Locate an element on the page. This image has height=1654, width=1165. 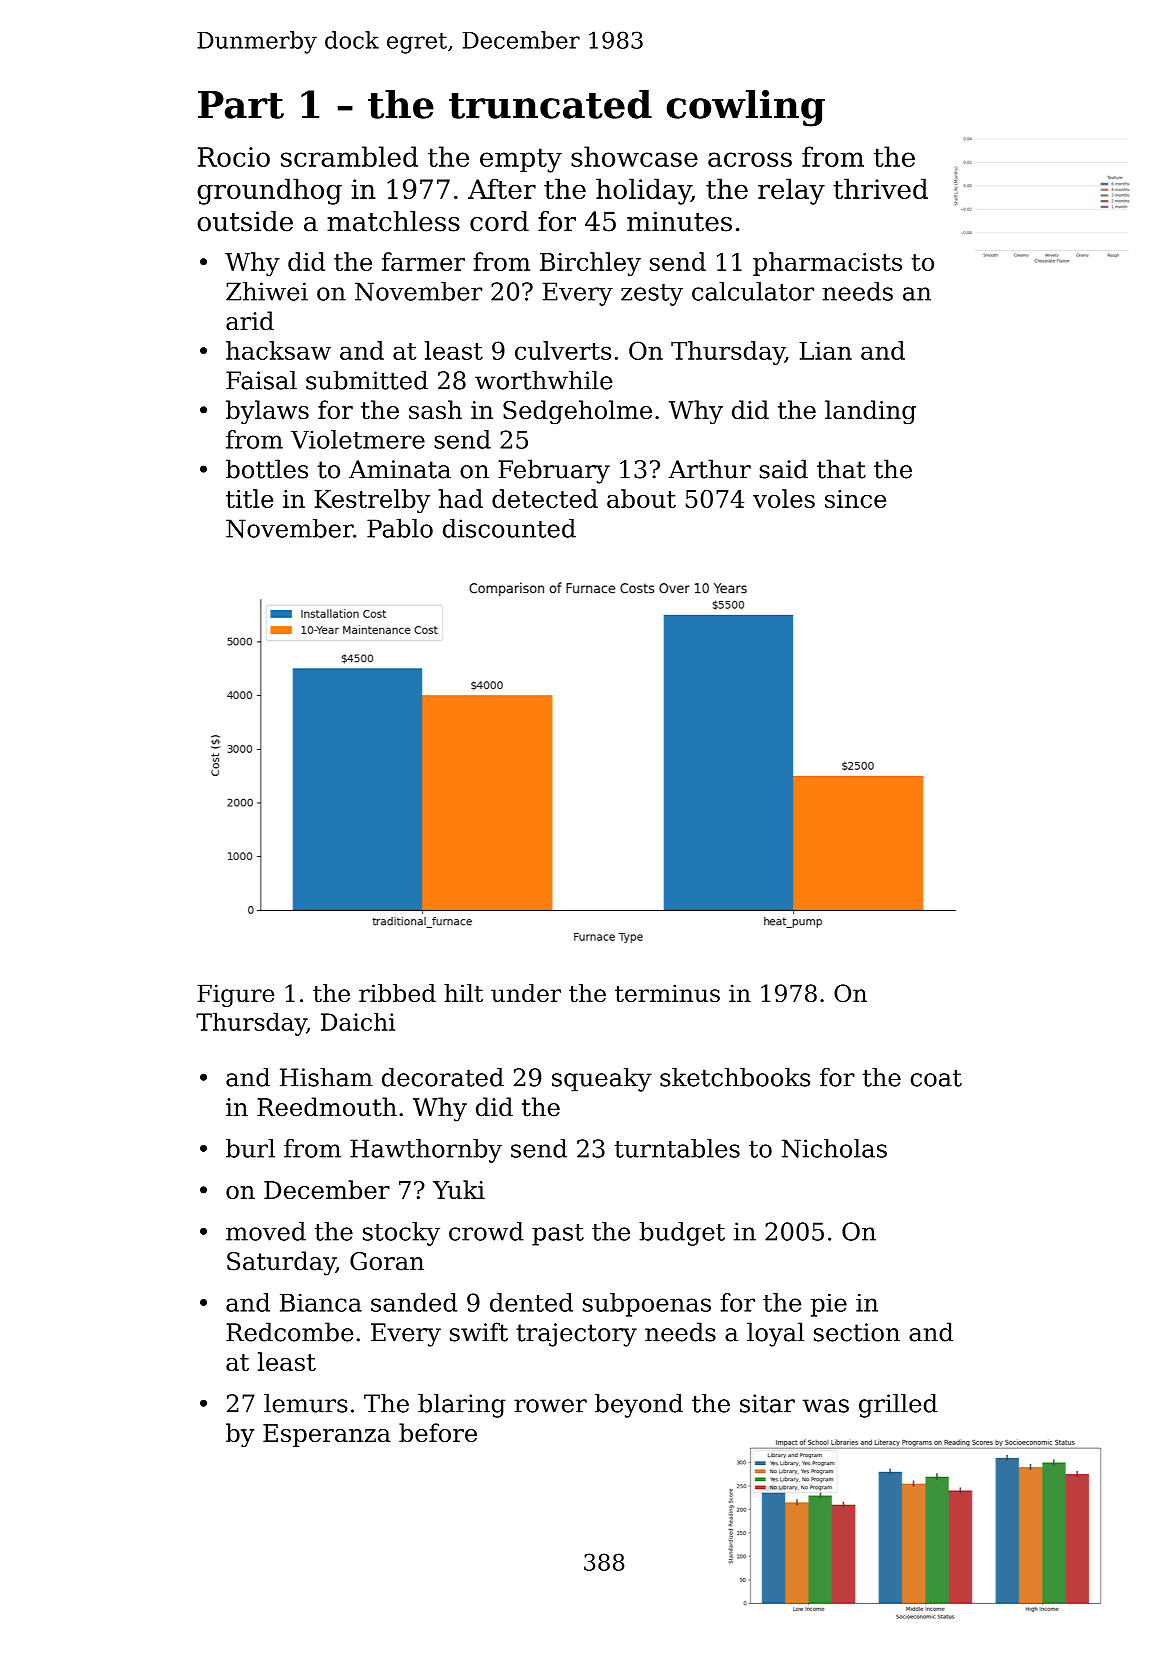
Daichi is located at coordinates (358, 1022).
